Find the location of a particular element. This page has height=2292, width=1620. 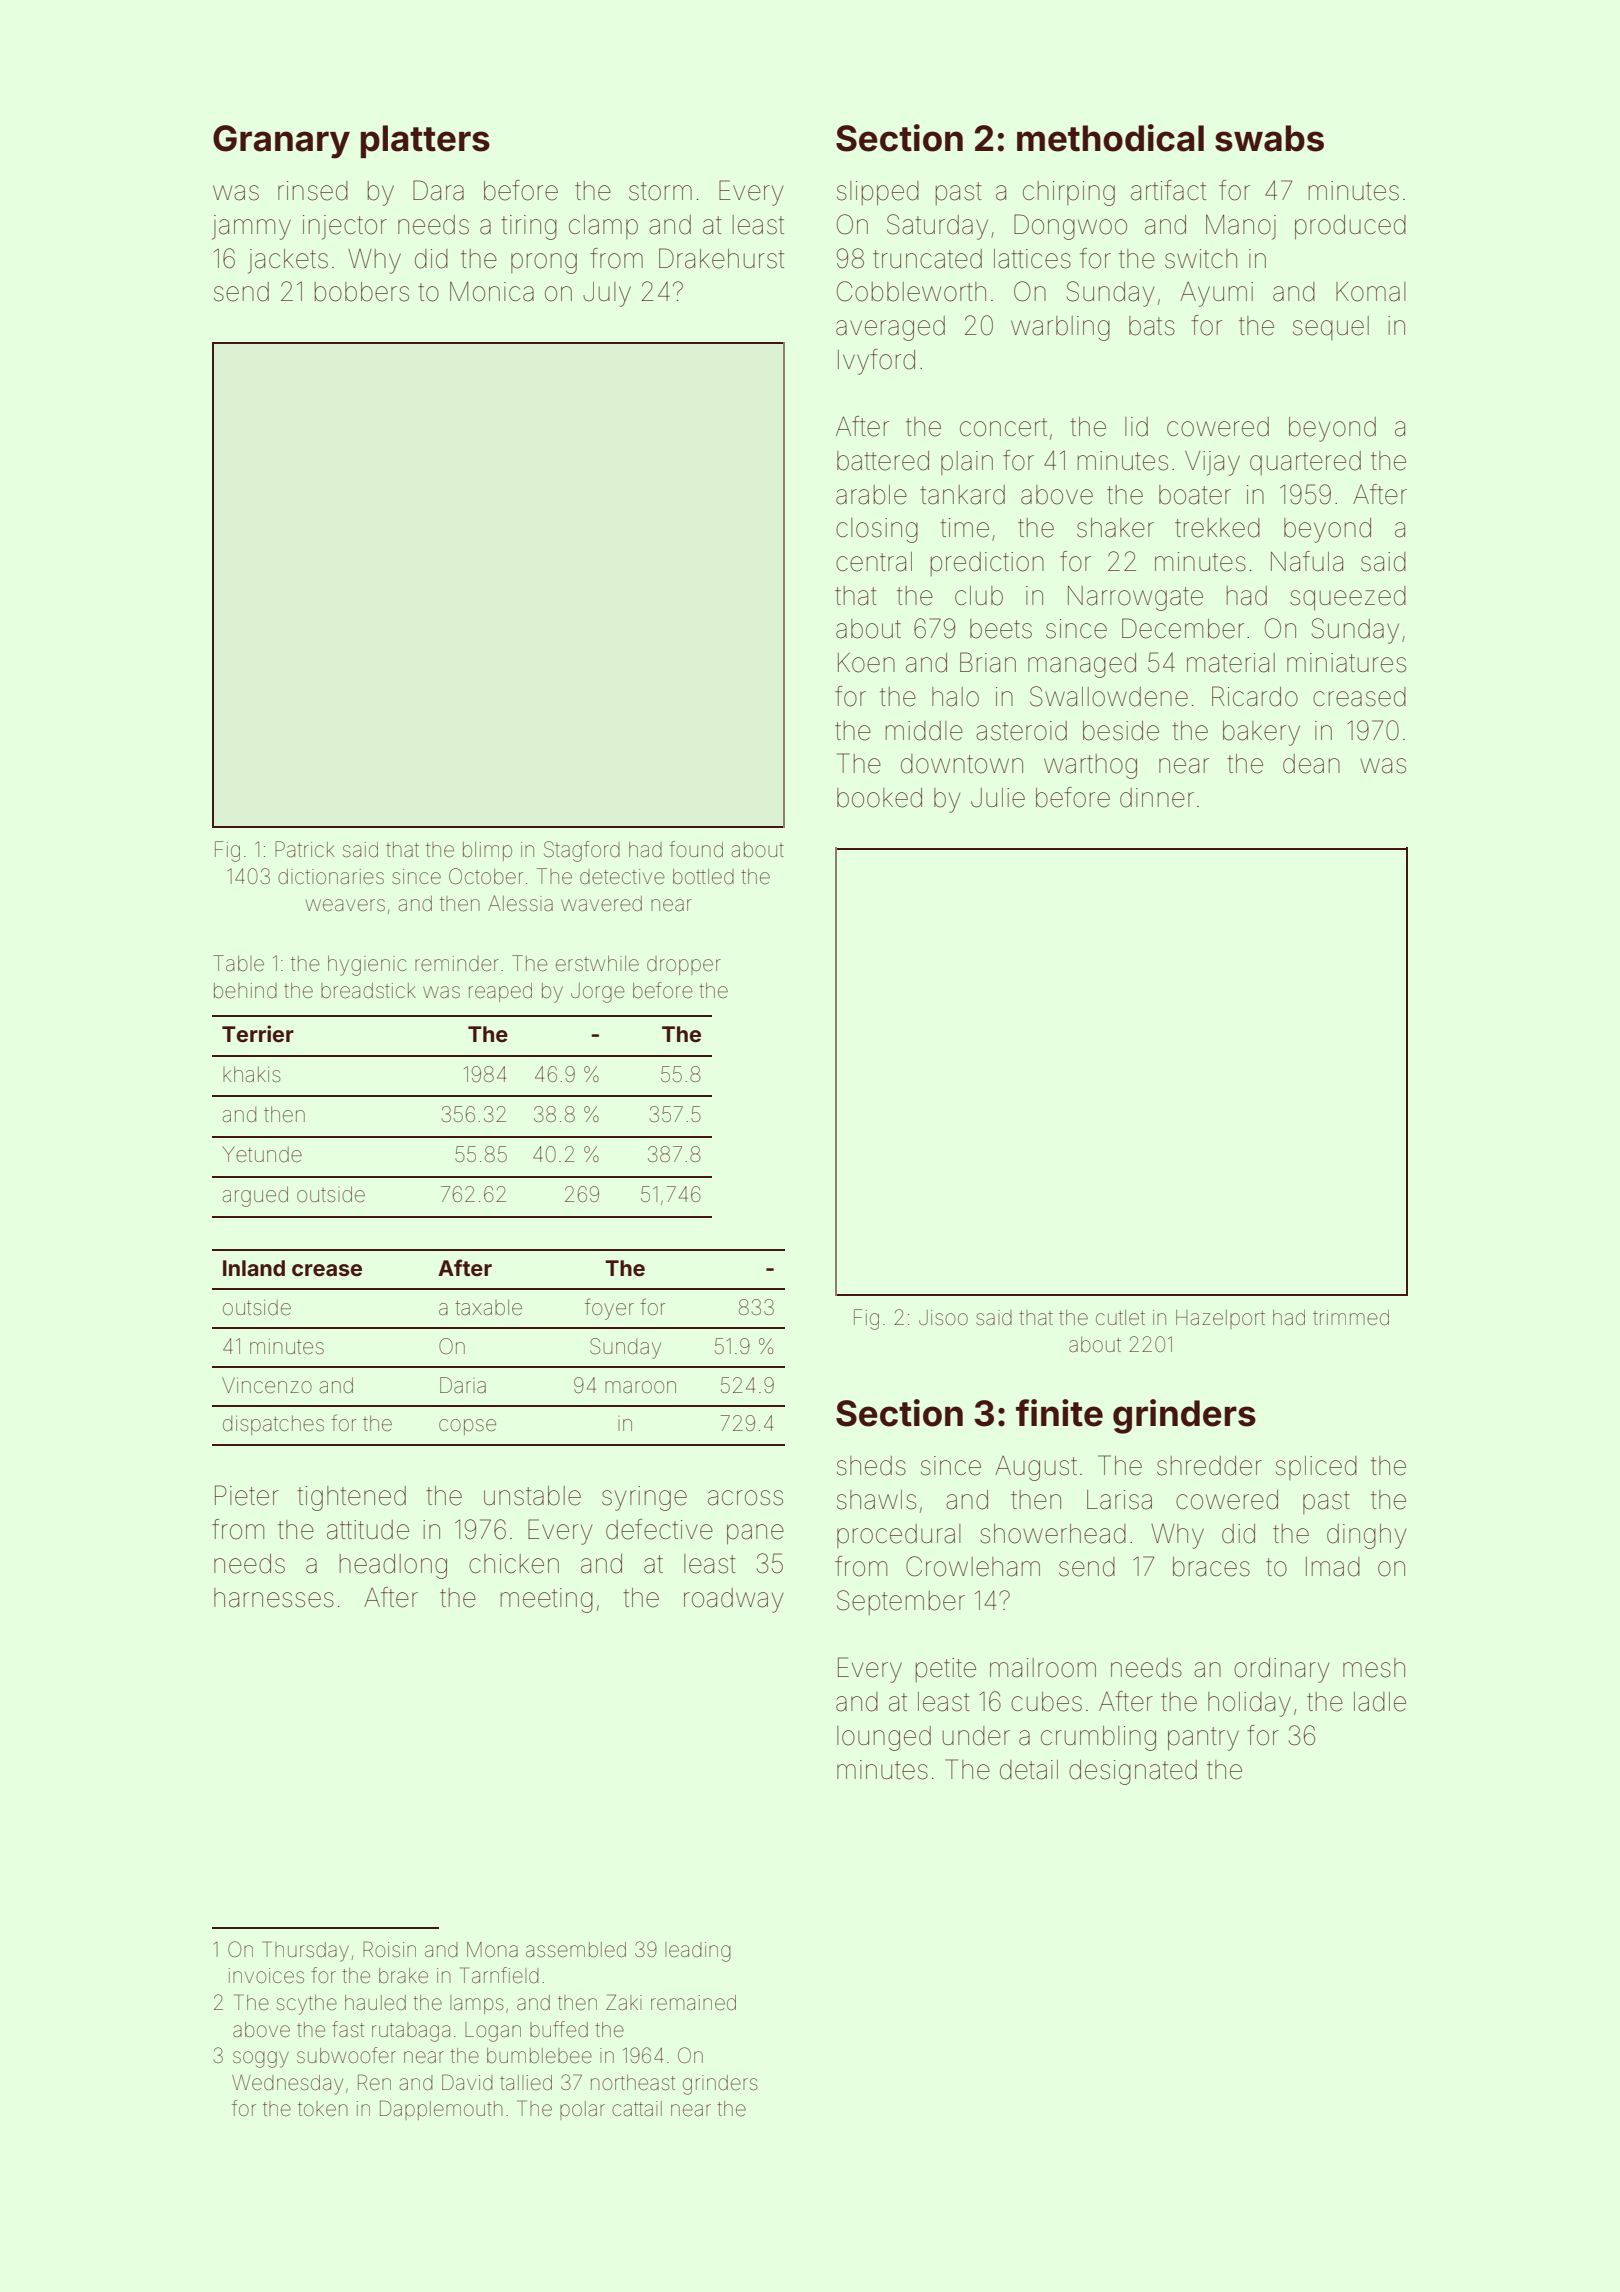

warthog is located at coordinates (1090, 766).
